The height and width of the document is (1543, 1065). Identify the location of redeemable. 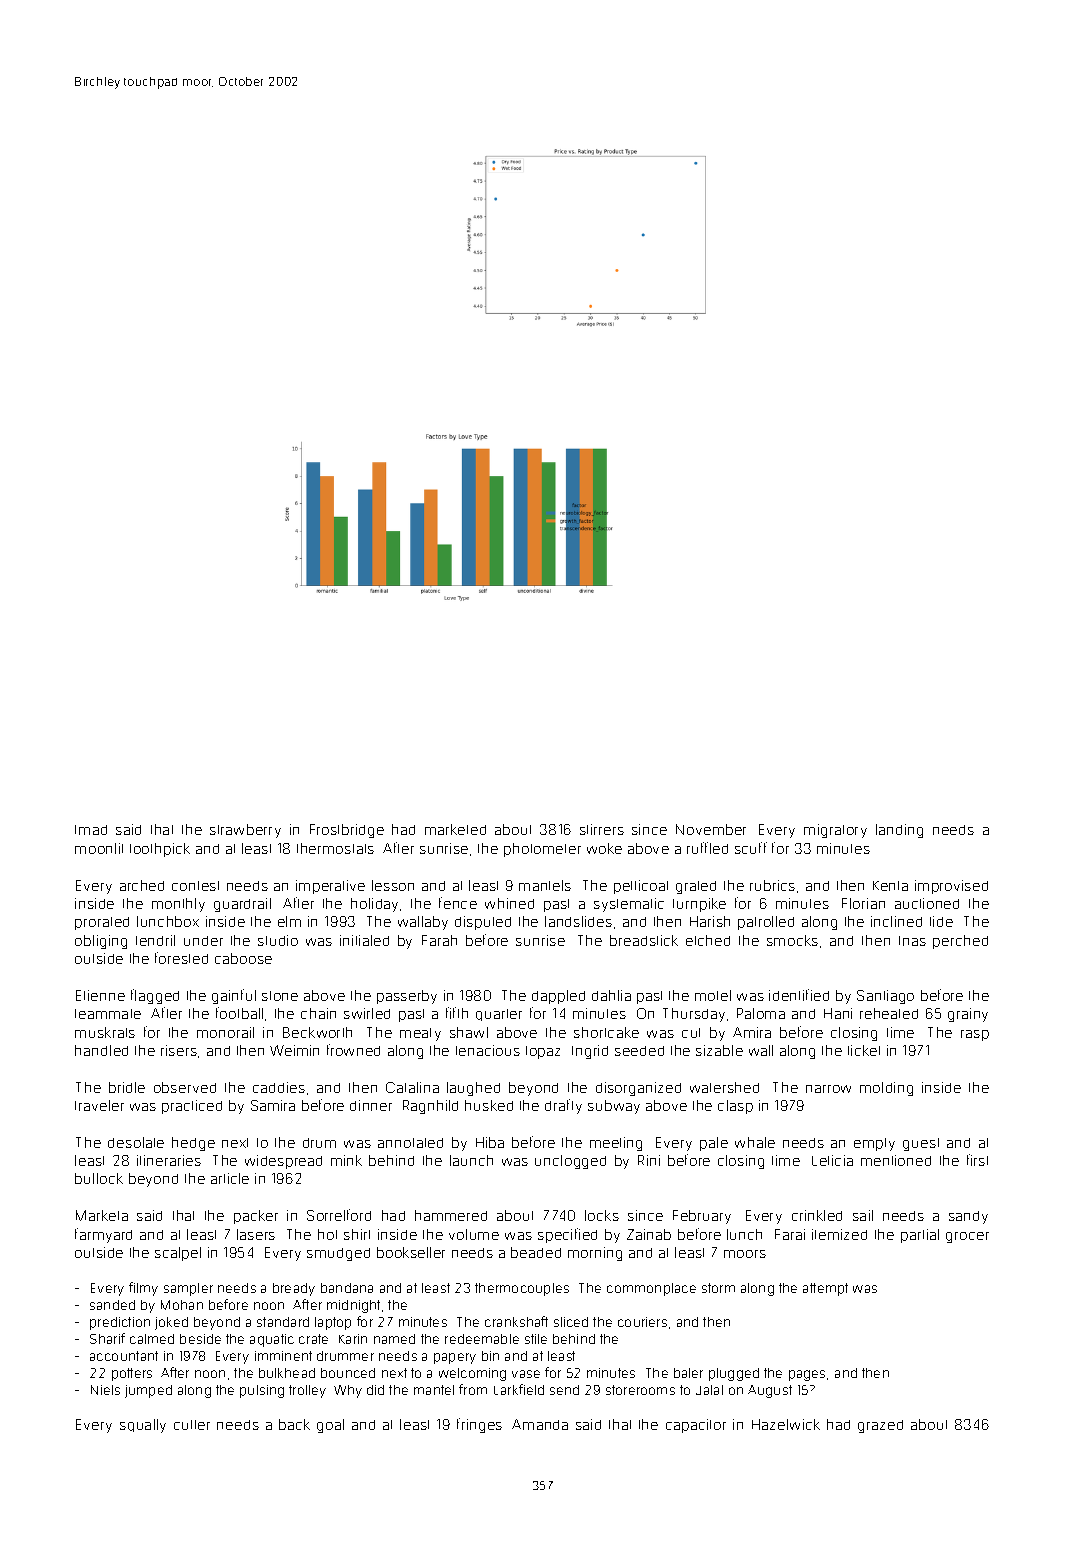
(482, 1339).
